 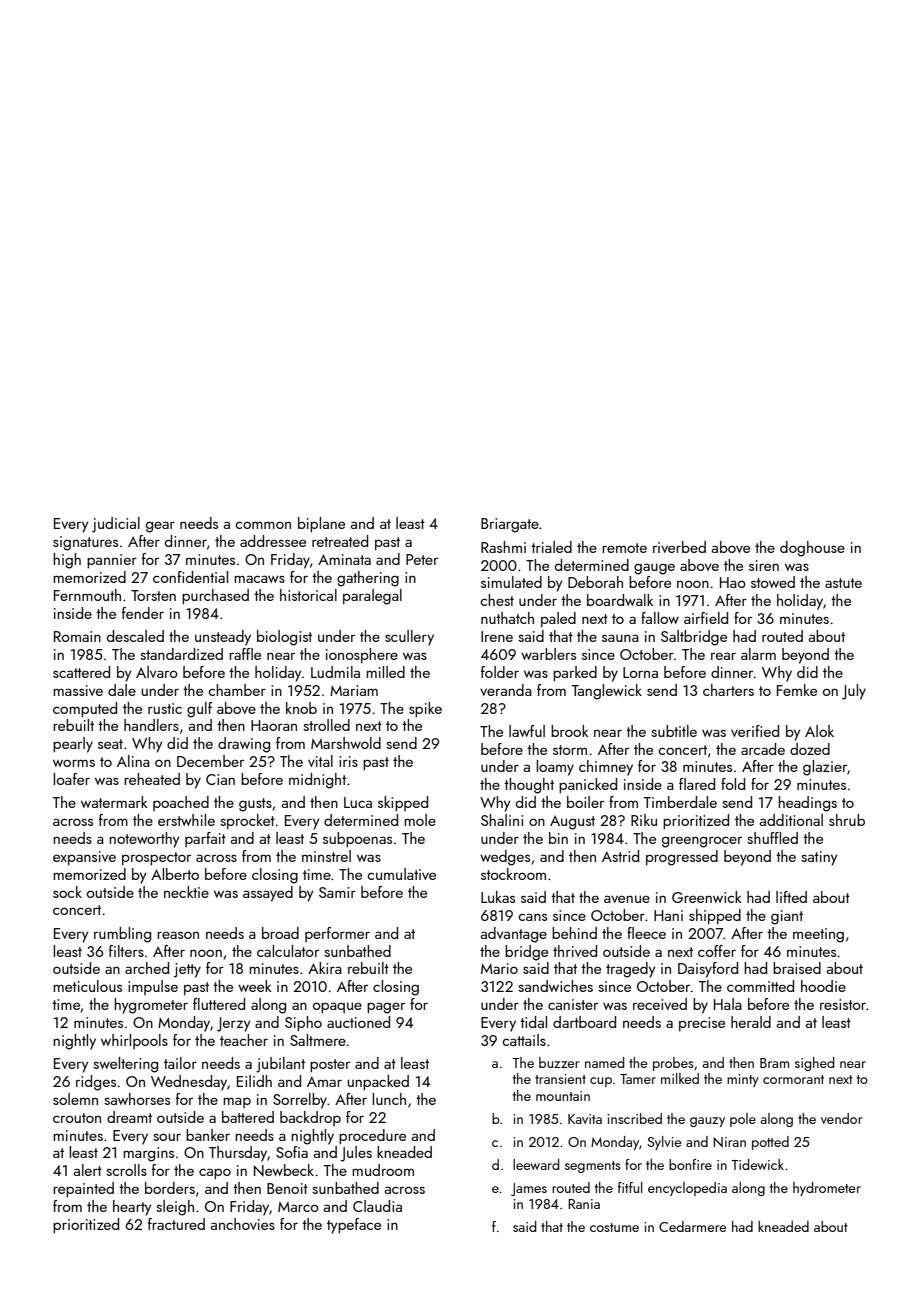 I want to click on pannier, so click(x=112, y=561).
